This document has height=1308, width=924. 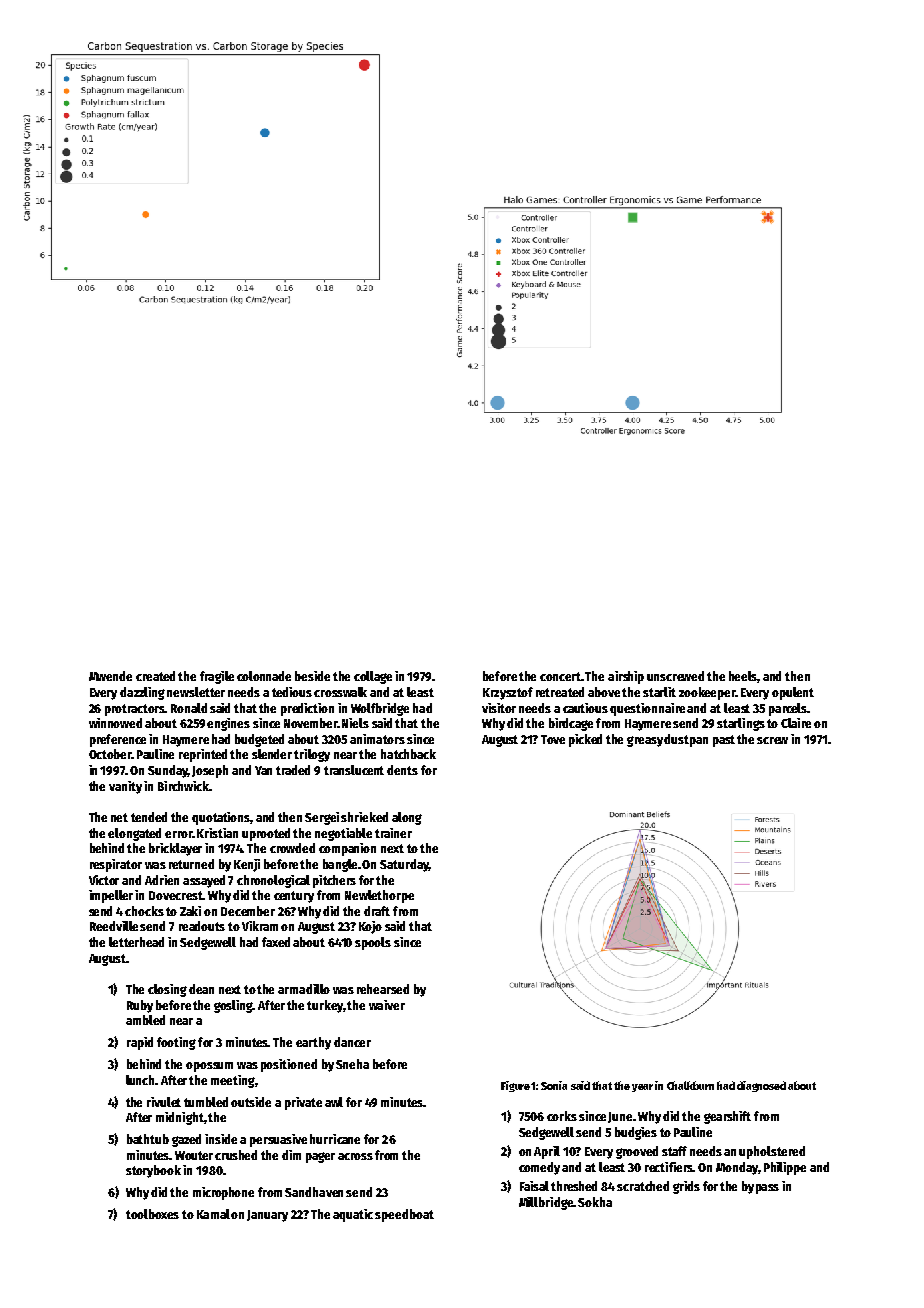 I want to click on heels, so click(x=743, y=677).
